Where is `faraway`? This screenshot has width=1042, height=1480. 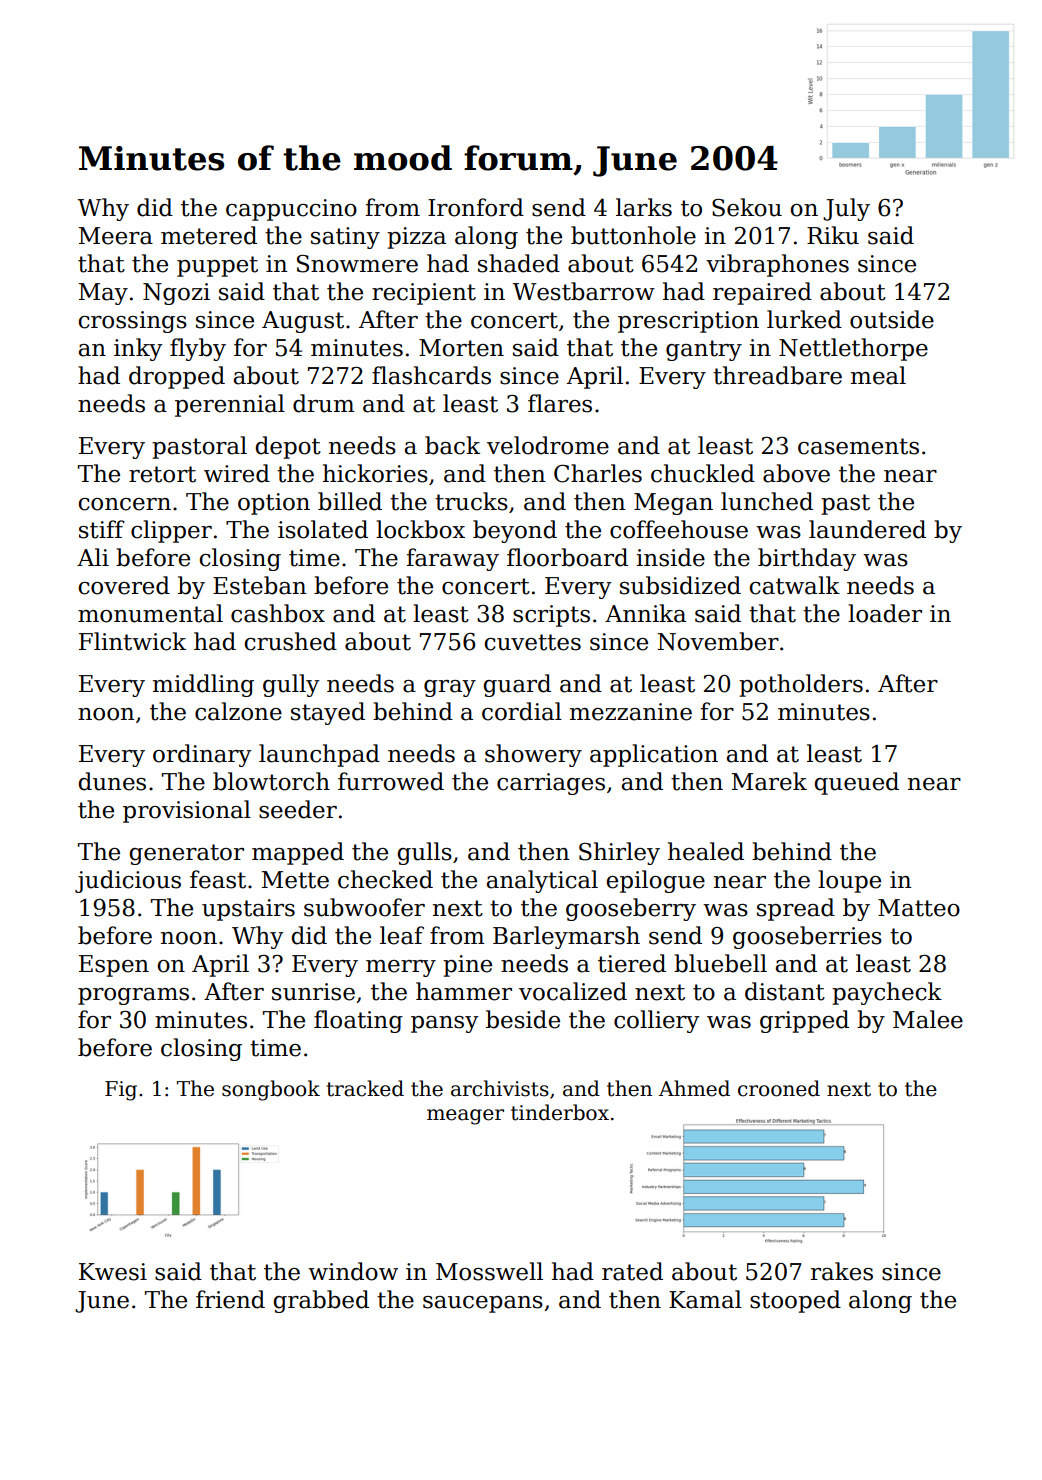 faraway is located at coordinates (452, 559).
